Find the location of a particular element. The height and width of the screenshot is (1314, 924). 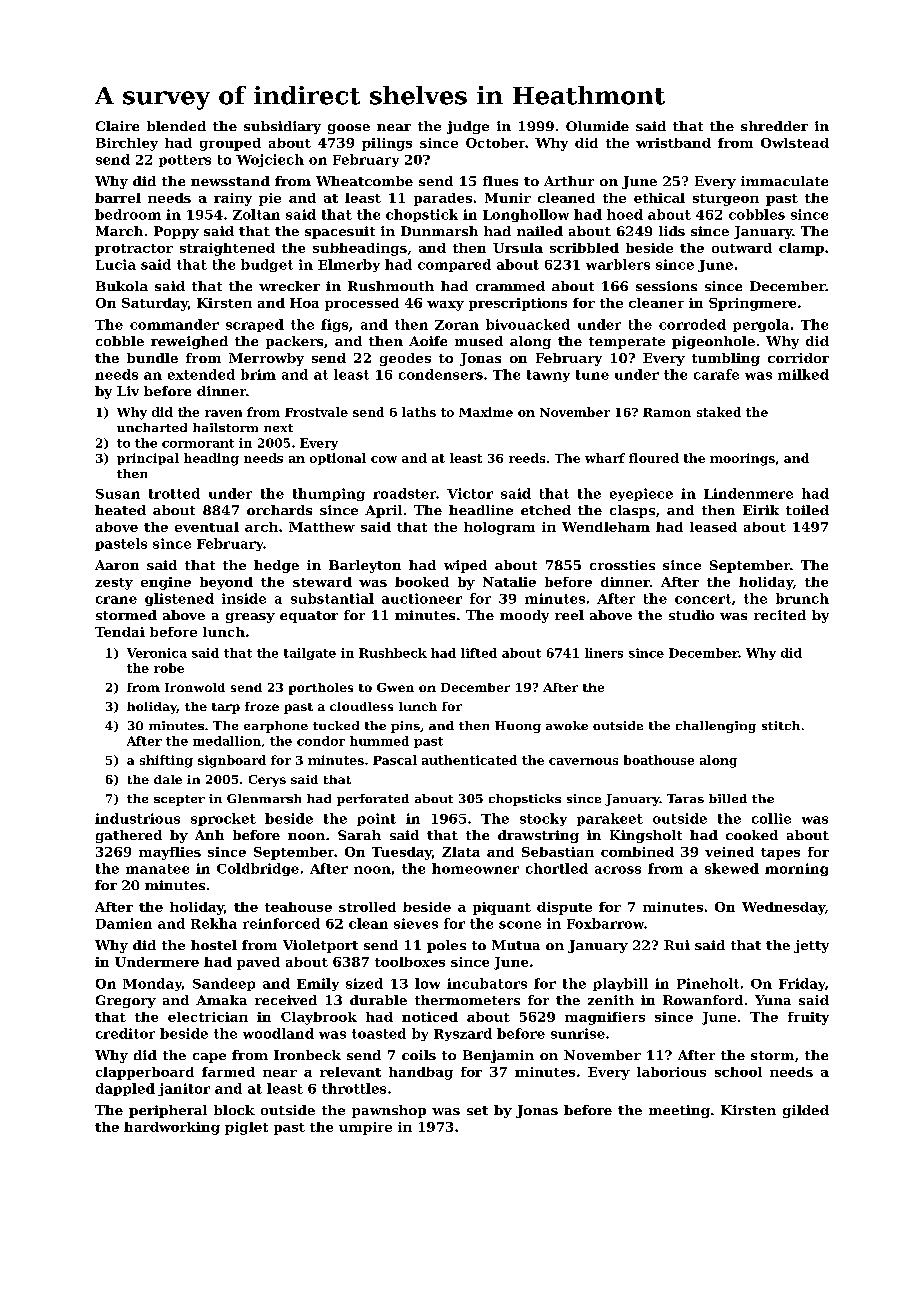

tune is located at coordinates (592, 375).
